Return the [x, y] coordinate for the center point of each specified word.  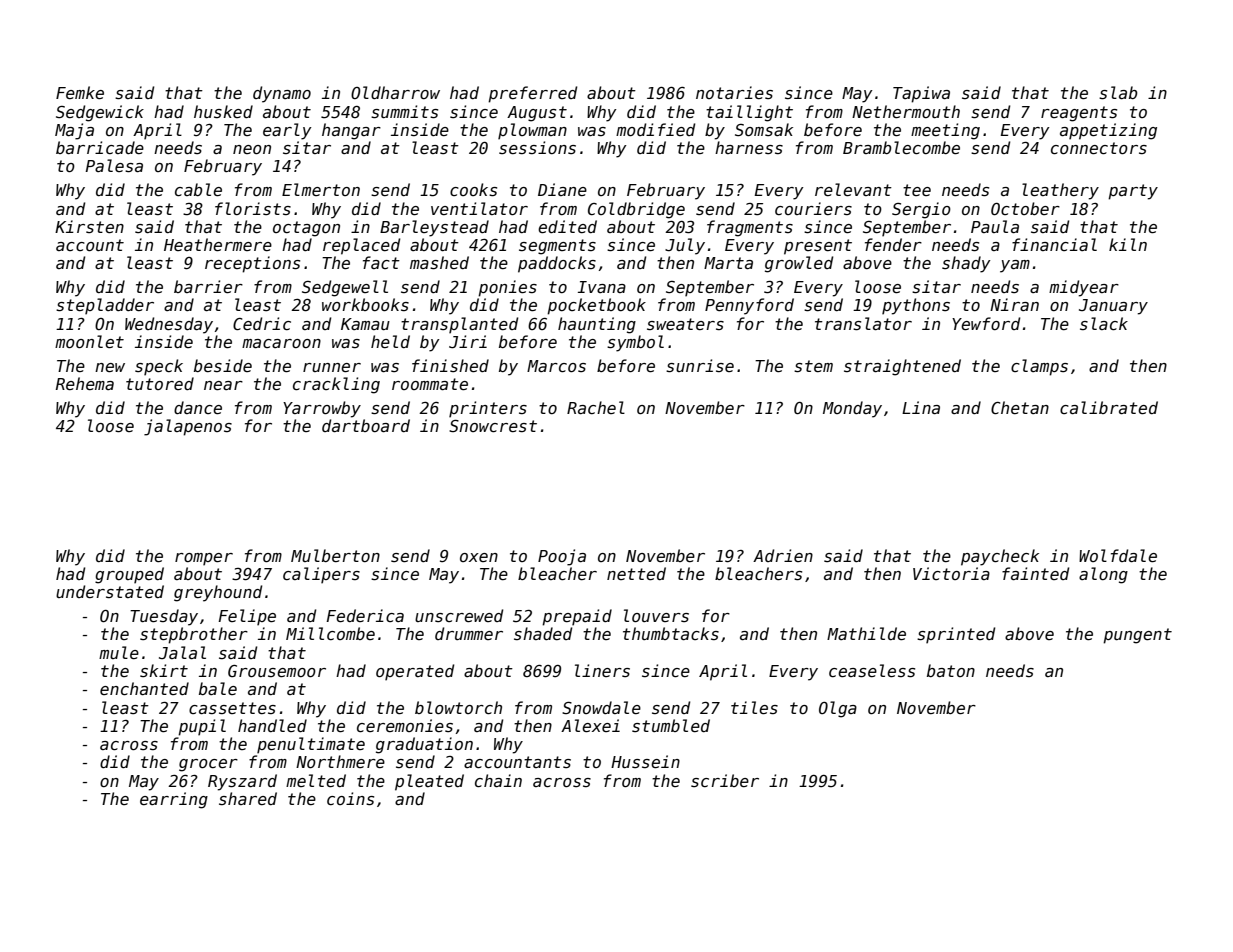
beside [223, 365]
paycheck [1000, 557]
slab [1118, 93]
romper [204, 559]
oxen [479, 557]
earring [174, 800]
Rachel [596, 407]
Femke [80, 92]
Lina [921, 407]
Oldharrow [395, 92]
